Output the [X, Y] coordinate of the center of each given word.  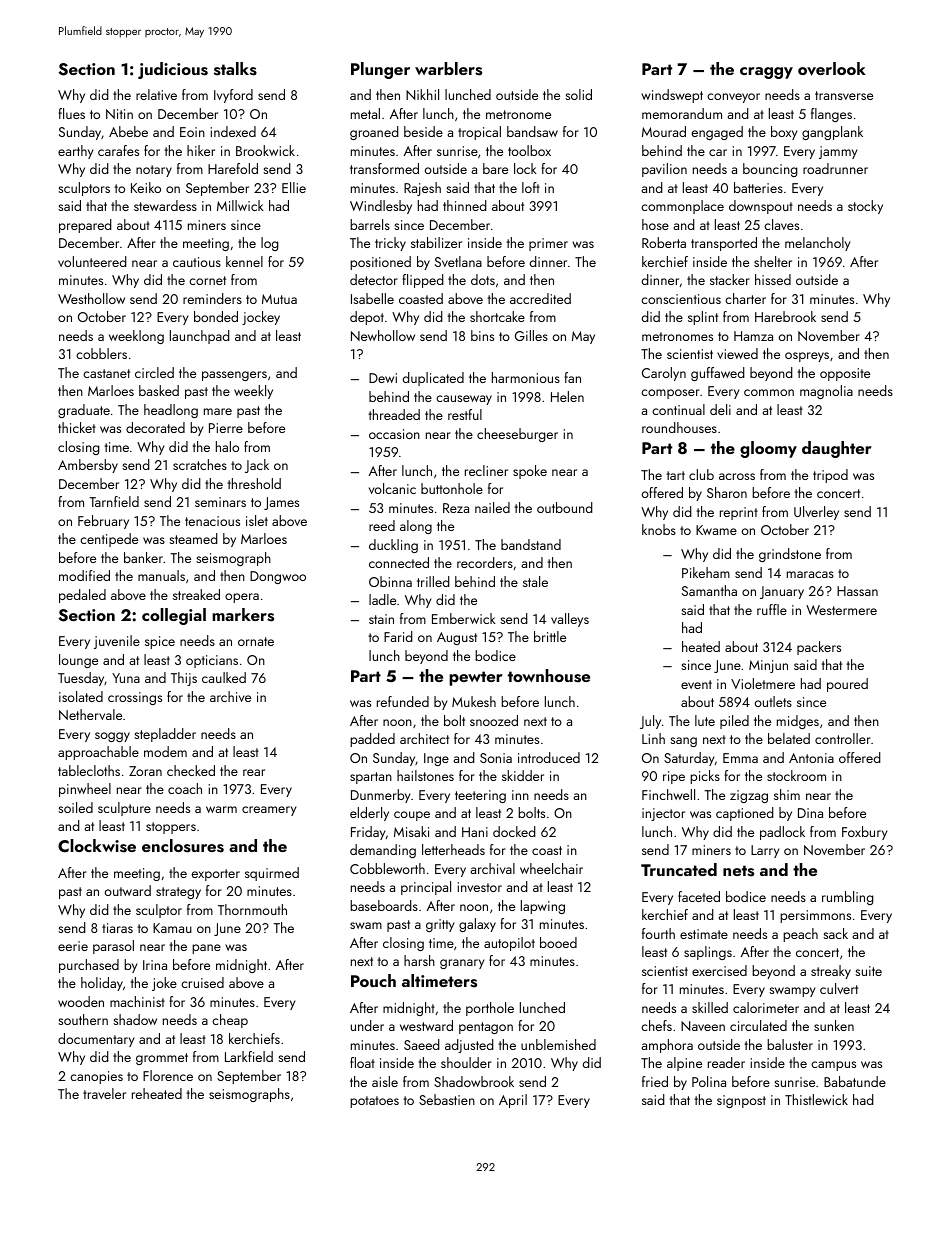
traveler [104, 1093]
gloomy [768, 449]
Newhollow [383, 335]
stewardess [165, 205]
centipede [109, 540]
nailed [492, 507]
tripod [830, 476]
